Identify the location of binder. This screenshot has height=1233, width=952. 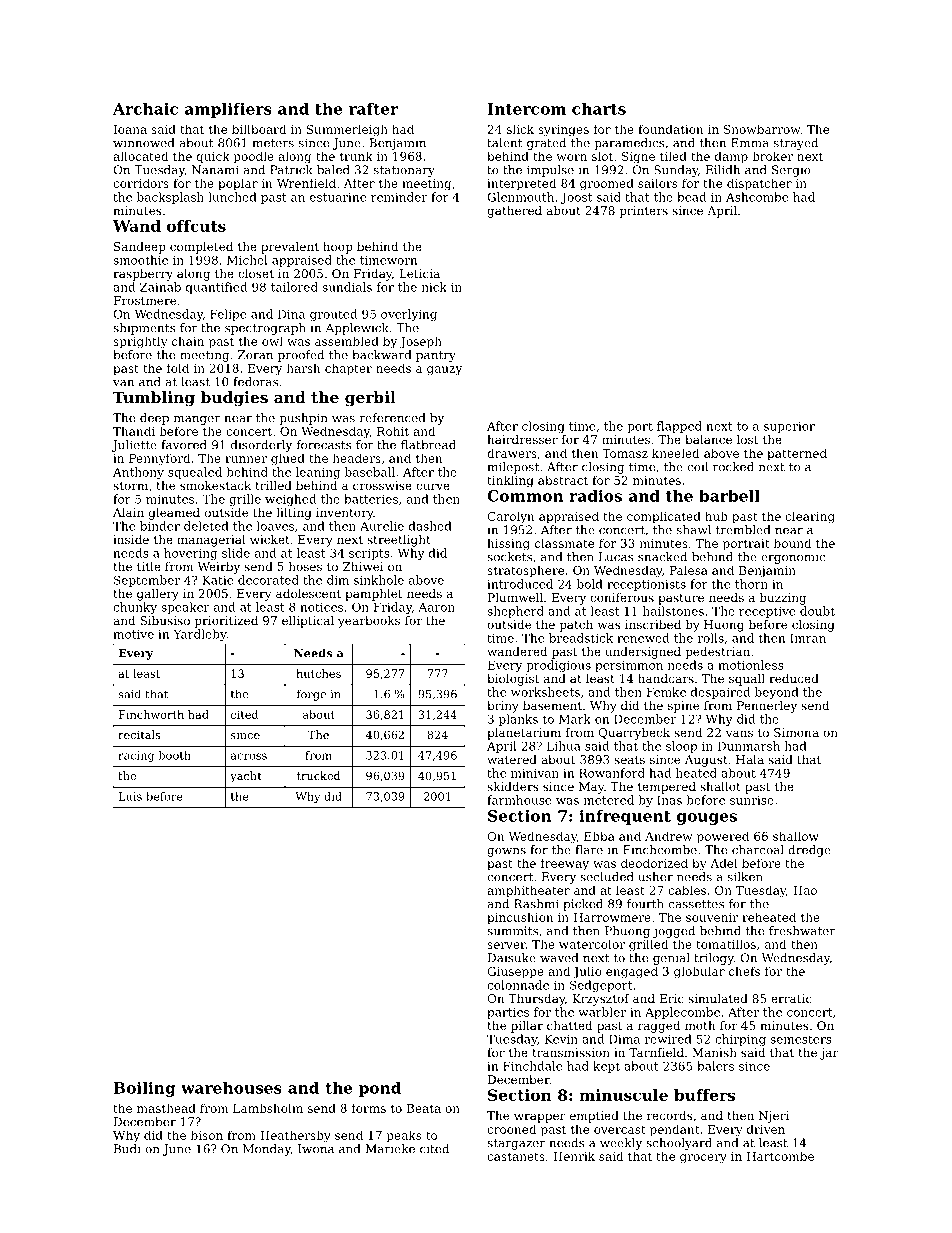
(160, 526).
